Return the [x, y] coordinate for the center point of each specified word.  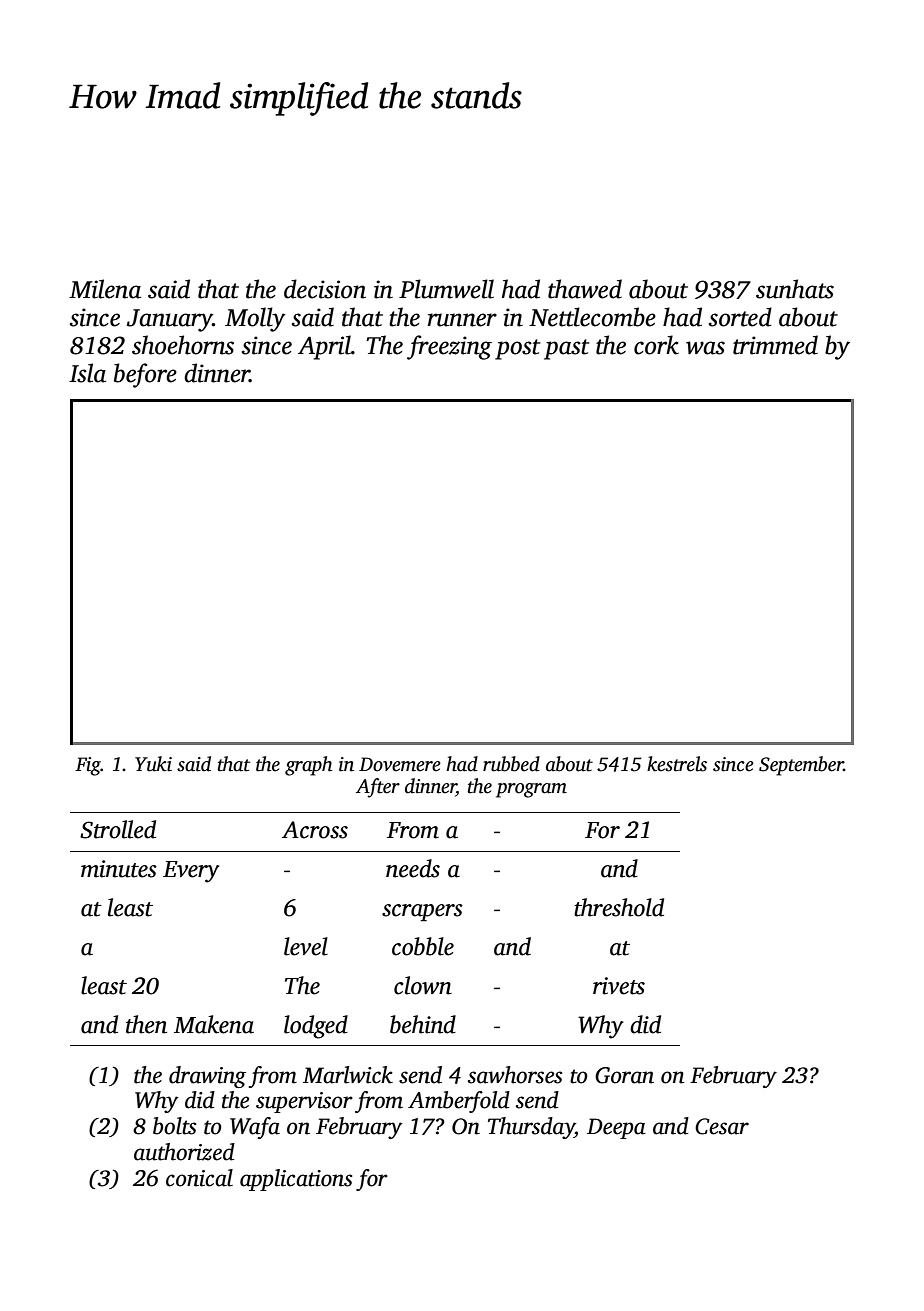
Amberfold [459, 1102]
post [517, 349]
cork [656, 345]
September [801, 766]
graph [308, 766]
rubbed [511, 764]
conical [199, 1178]
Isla [87, 373]
